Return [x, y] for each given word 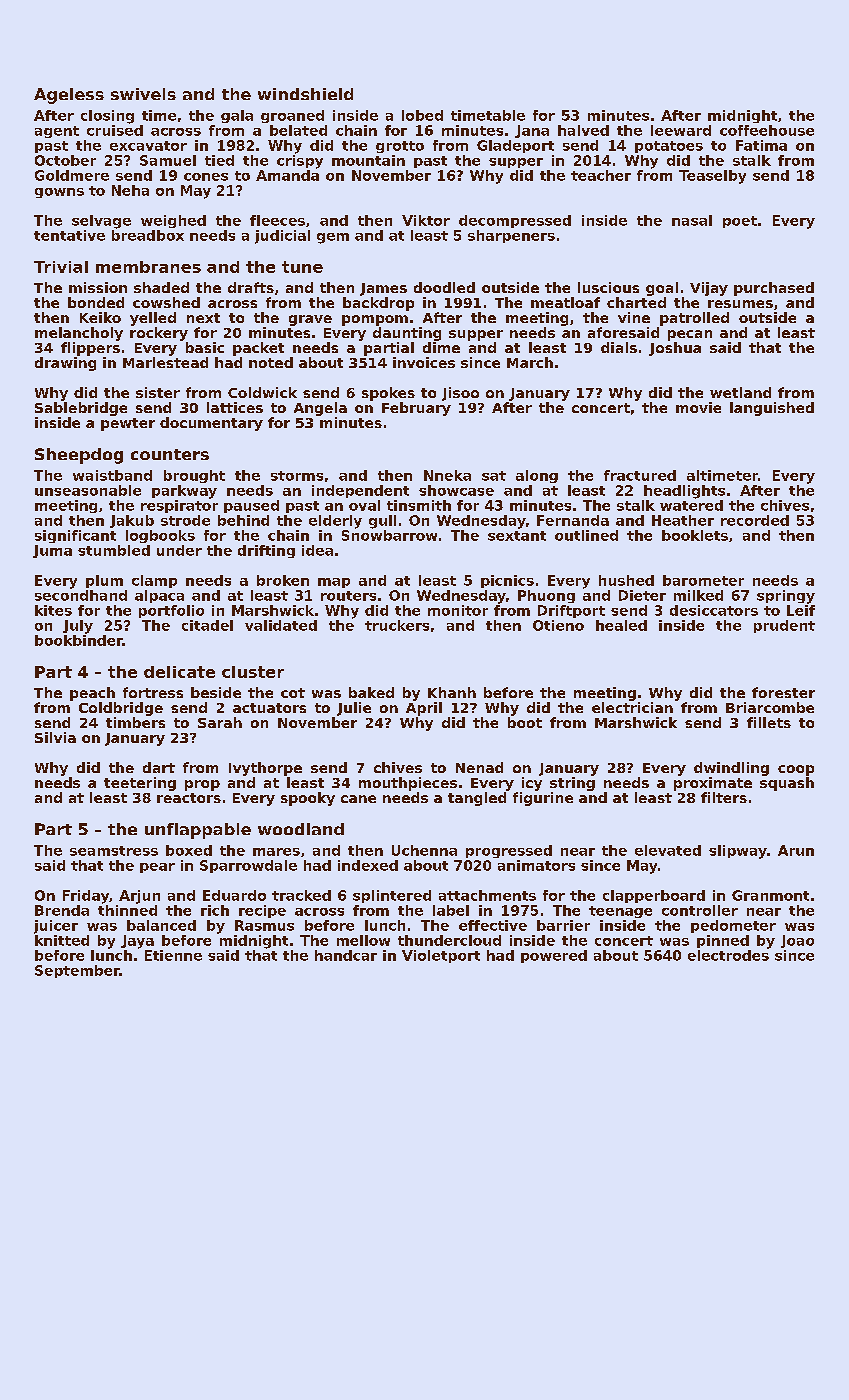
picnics [507, 581]
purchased [774, 289]
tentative [69, 235]
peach [92, 694]
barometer [703, 580]
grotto [400, 147]
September [77, 971]
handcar [346, 955]
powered [554, 956]
